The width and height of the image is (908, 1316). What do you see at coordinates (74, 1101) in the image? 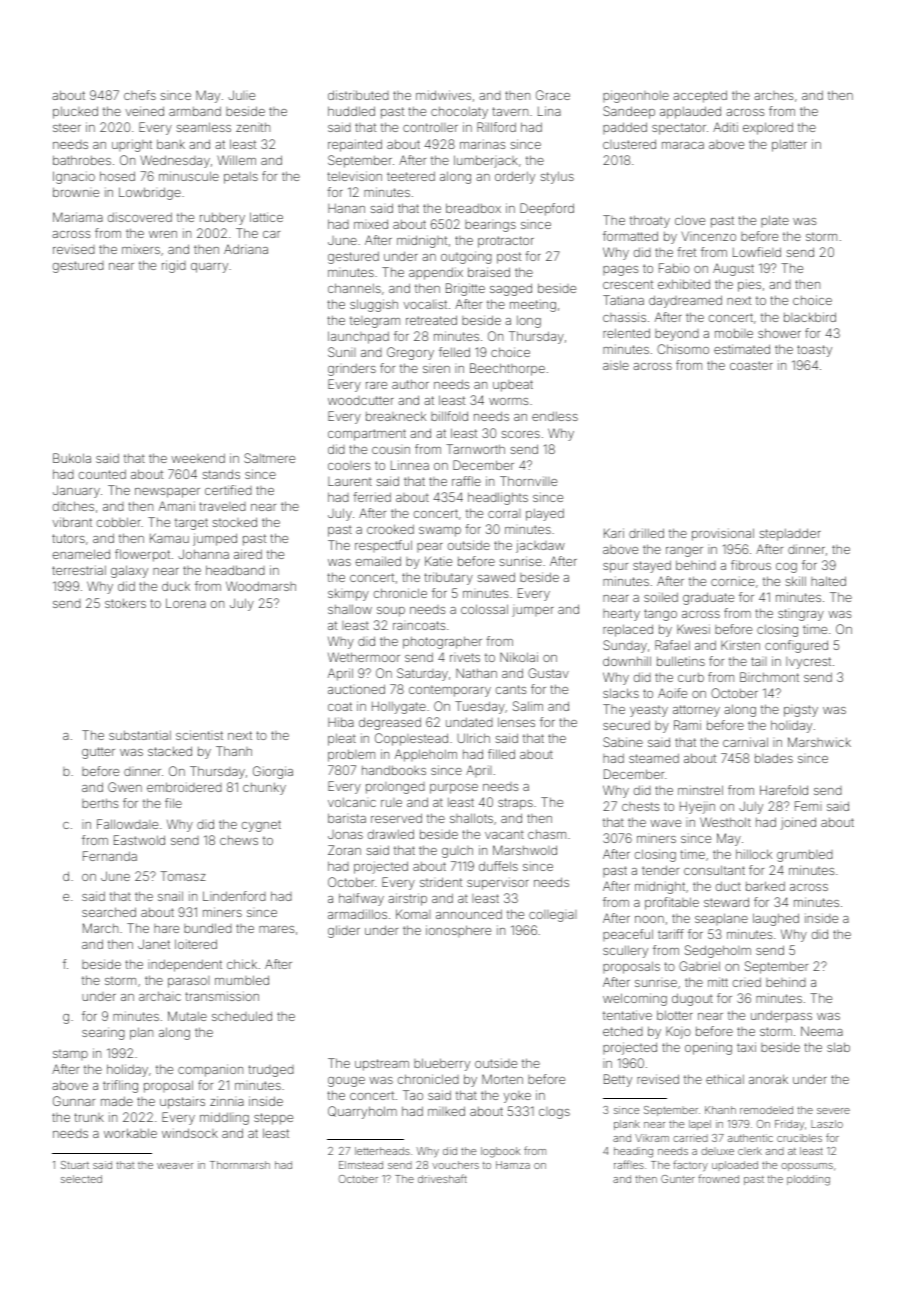
I see `Gunnar` at bounding box center [74, 1101].
